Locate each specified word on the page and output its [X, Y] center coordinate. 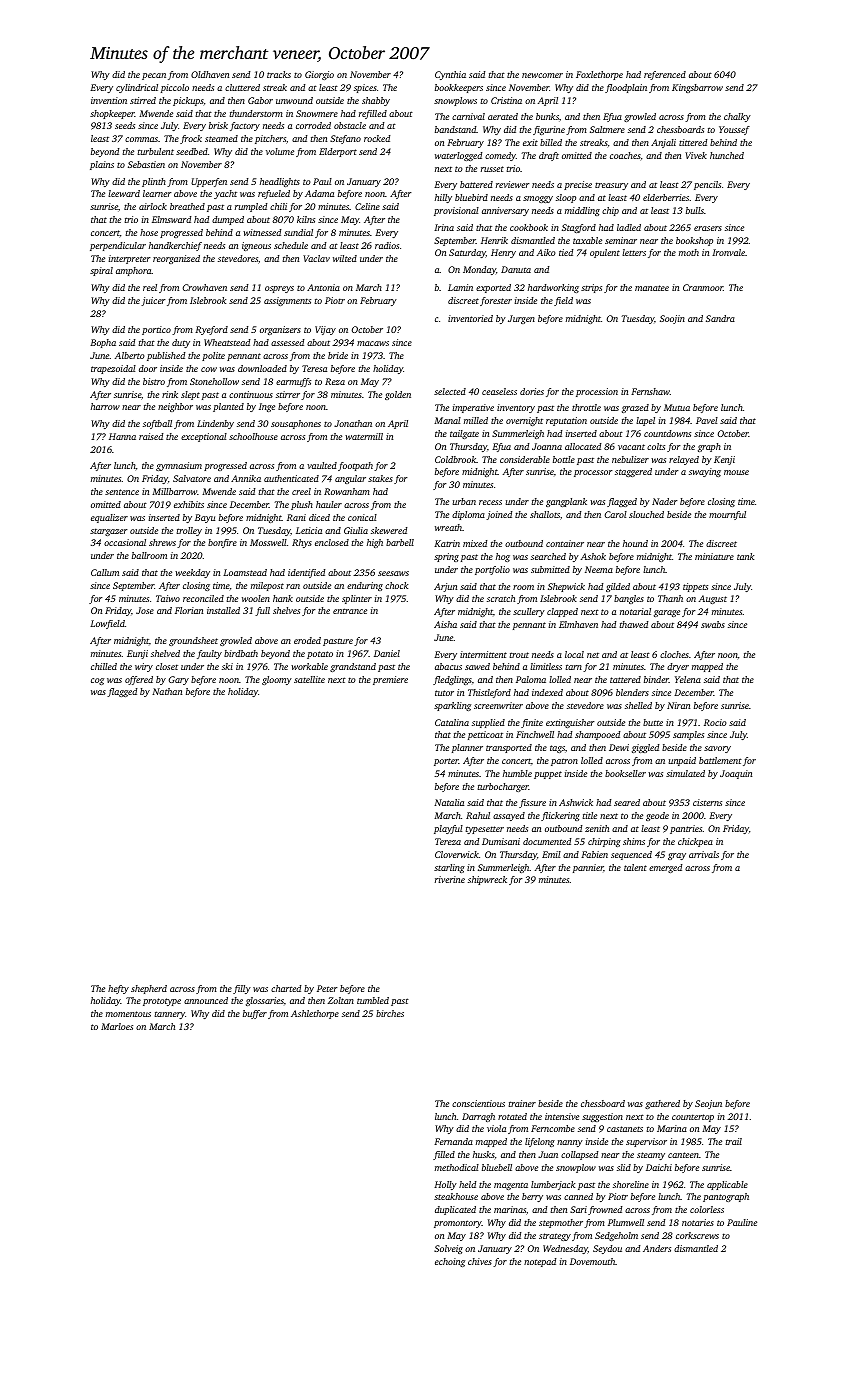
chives [480, 1261]
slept [190, 395]
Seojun [708, 1104]
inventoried [470, 318]
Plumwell [626, 1222]
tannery [170, 1015]
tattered [625, 679]
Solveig [448, 1249]
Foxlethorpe [599, 75]
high [375, 543]
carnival [468, 116]
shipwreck [487, 880]
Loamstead [245, 572]
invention [109, 100]
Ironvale [728, 252]
